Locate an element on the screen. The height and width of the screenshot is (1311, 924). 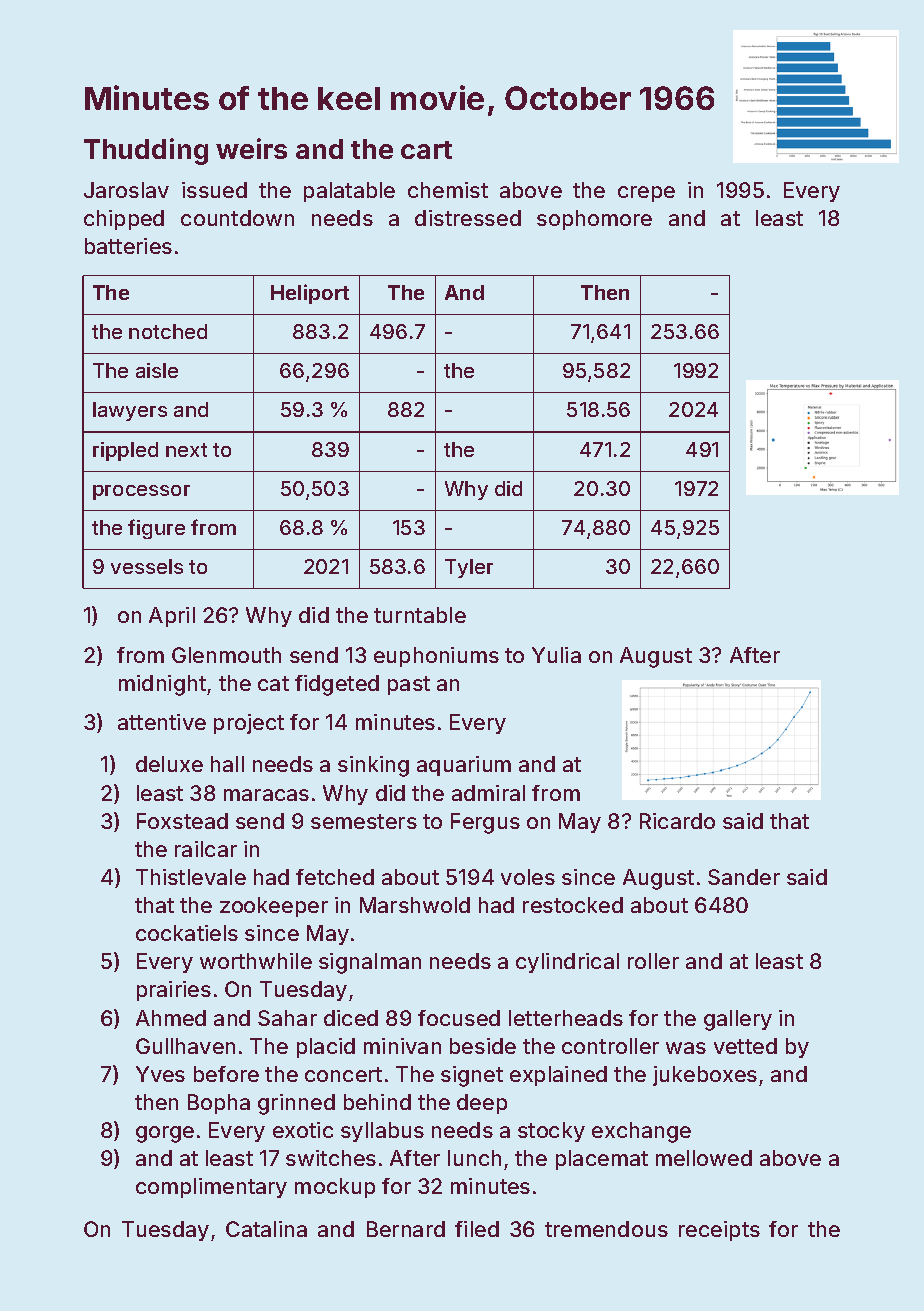
vessels is located at coordinates (147, 566).
